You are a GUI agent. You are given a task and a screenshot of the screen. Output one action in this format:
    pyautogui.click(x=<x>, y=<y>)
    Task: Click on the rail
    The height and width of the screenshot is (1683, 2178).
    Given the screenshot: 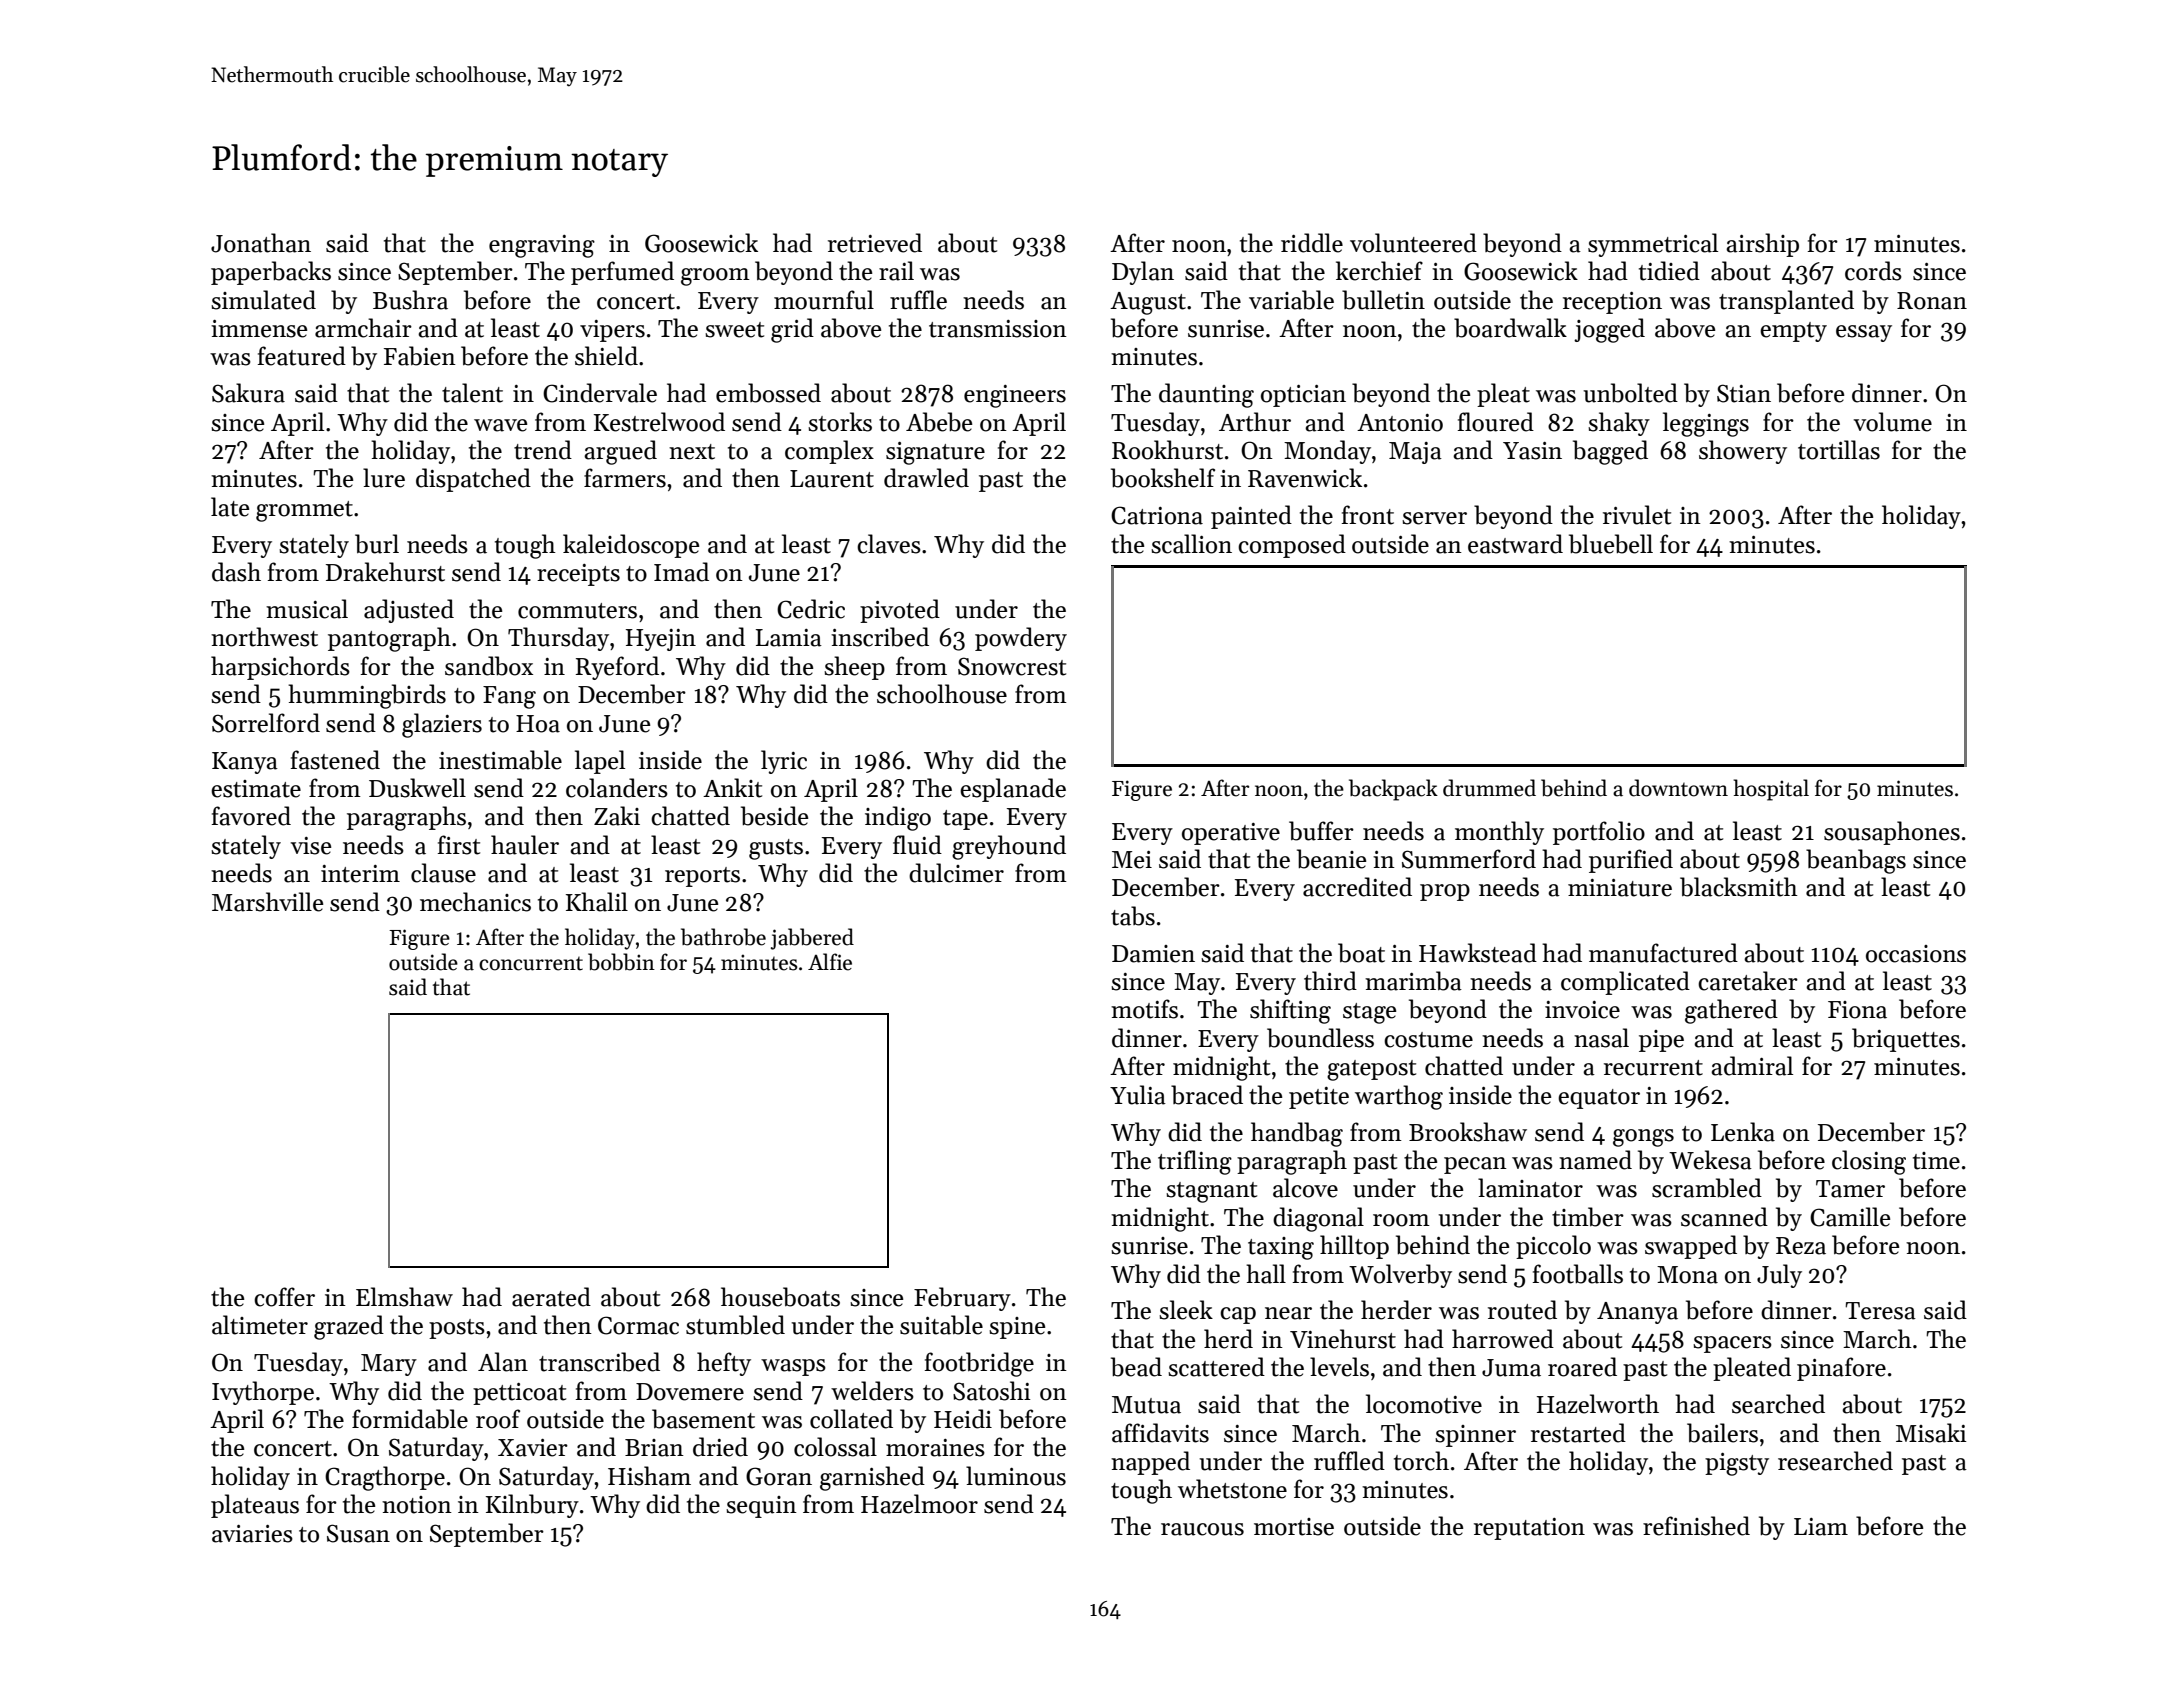 What is the action you would take?
    pyautogui.click(x=896, y=271)
